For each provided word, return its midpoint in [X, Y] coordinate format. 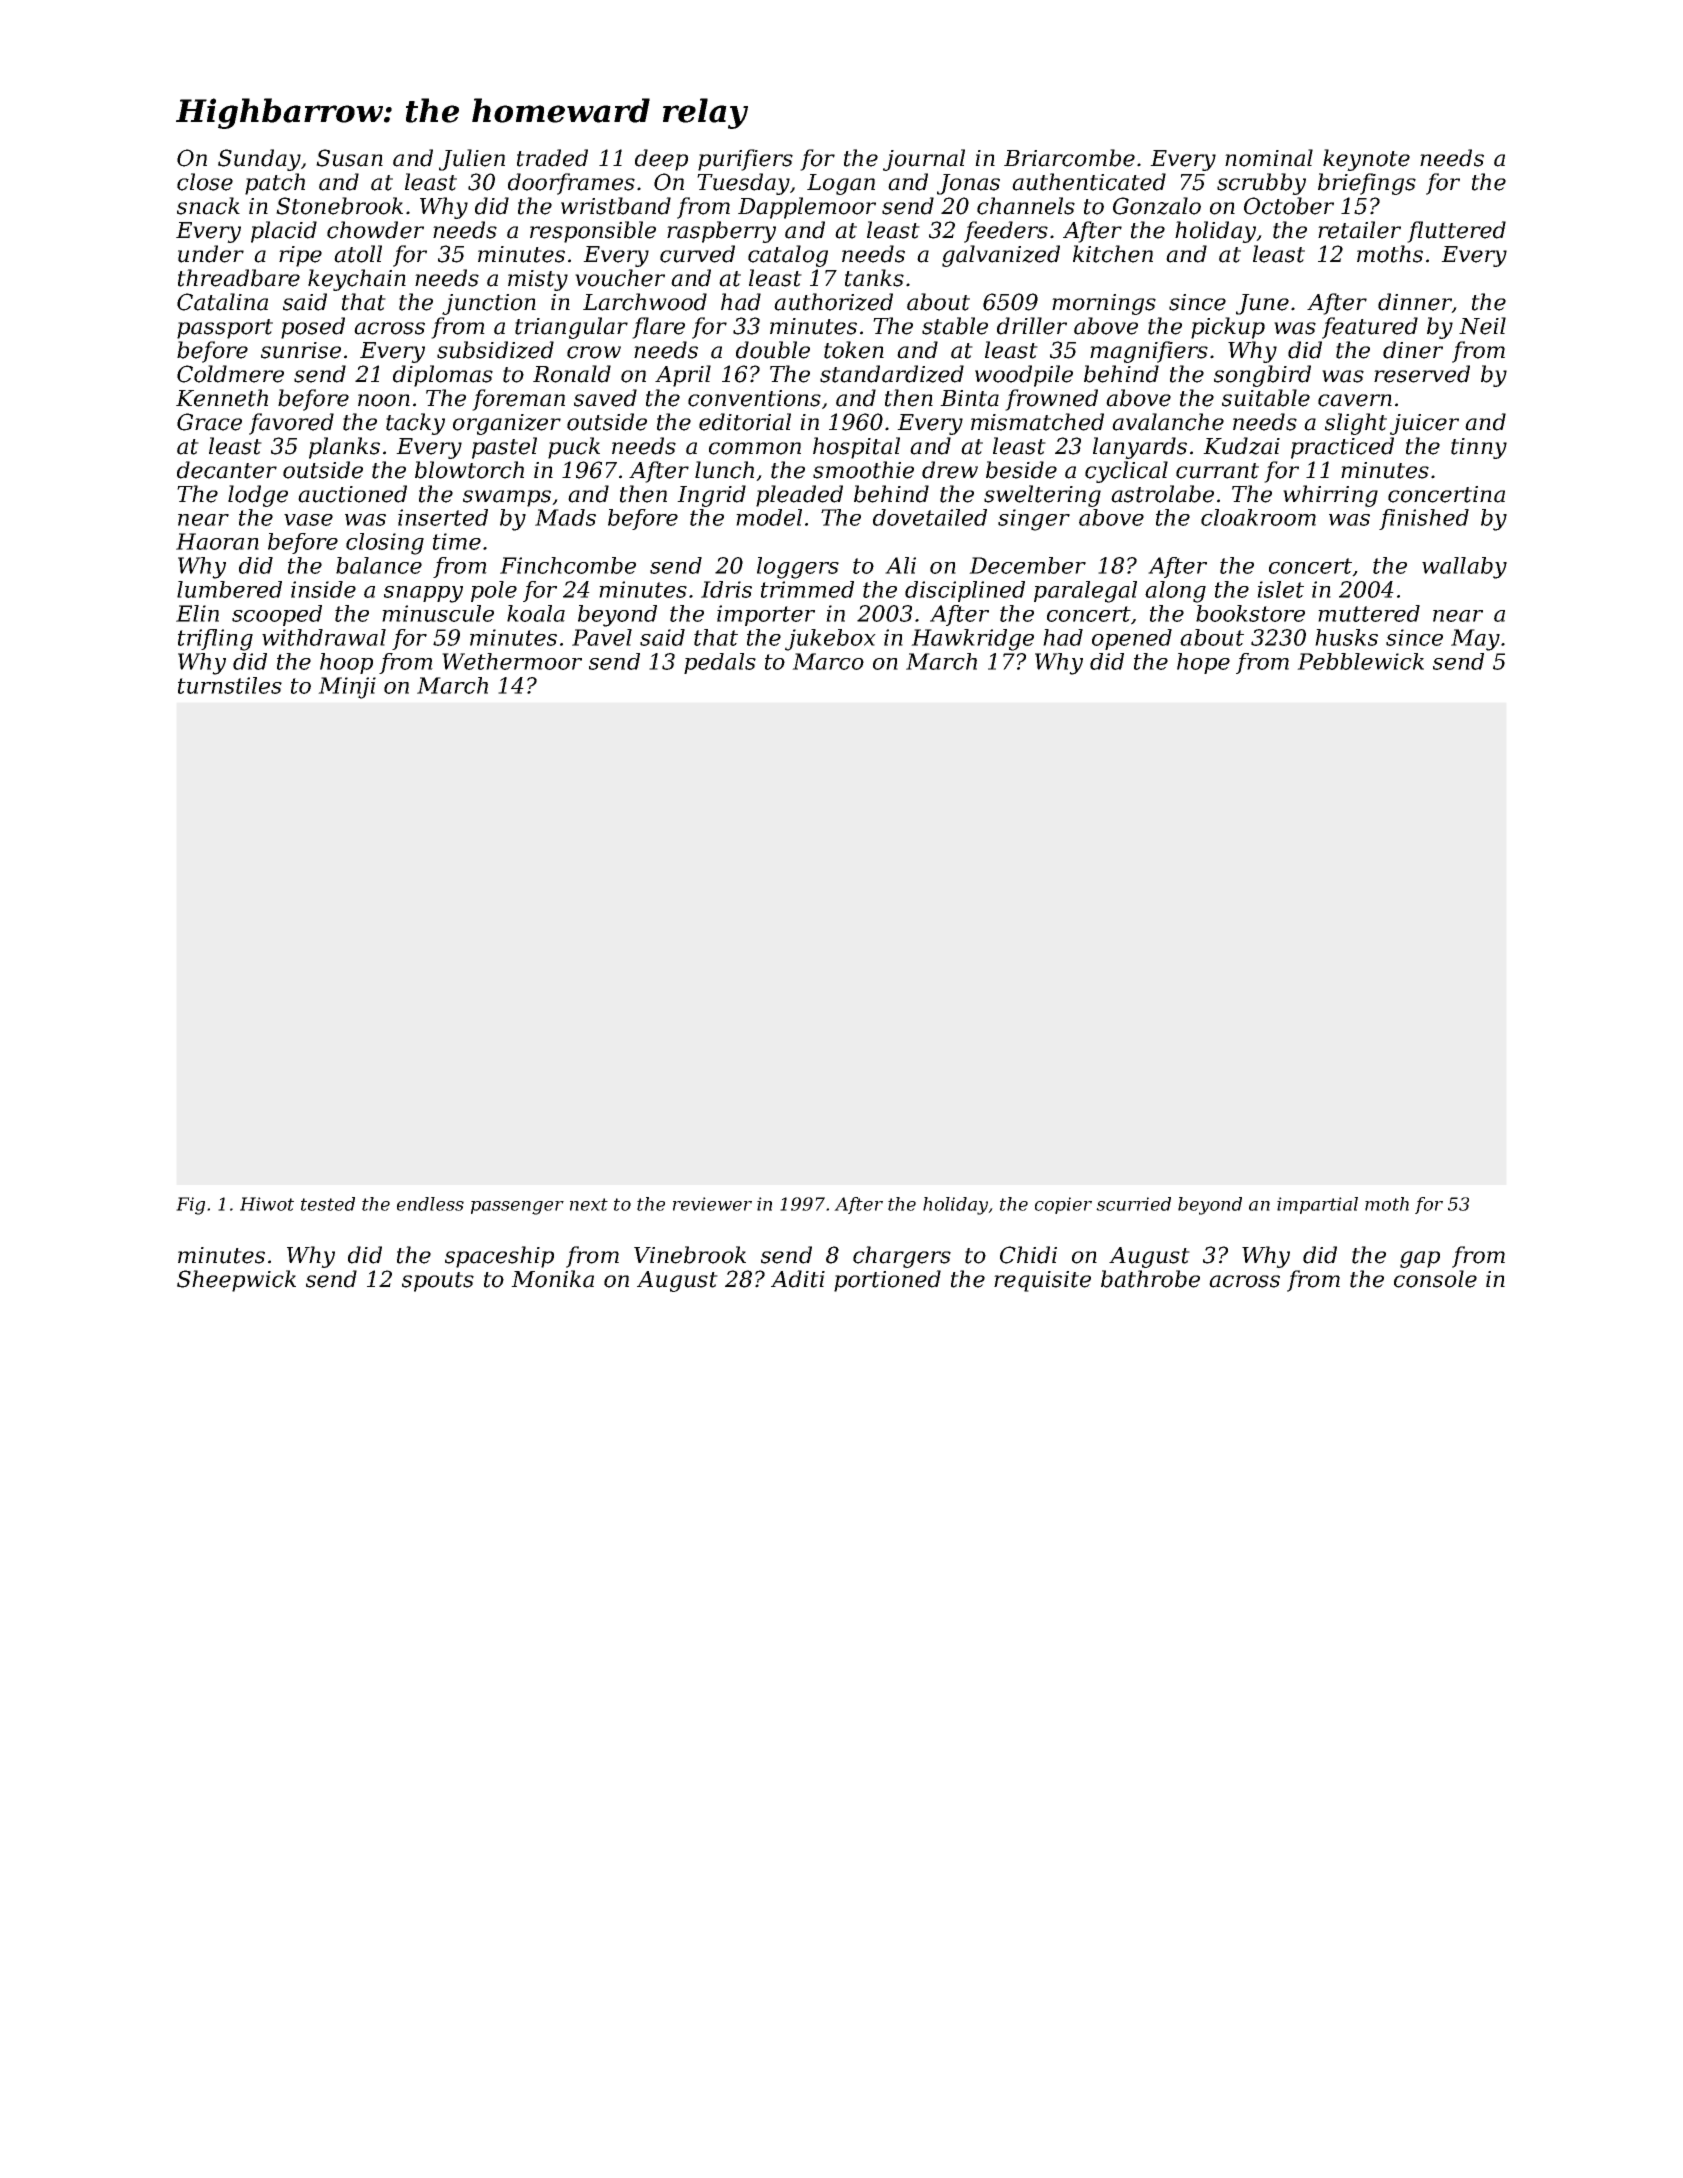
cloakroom [1258, 517]
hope [1203, 663]
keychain [357, 280]
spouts [438, 1282]
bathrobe [1150, 1279]
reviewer [712, 1204]
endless [430, 1204]
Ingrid [711, 496]
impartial [1317, 1205]
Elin [197, 613]
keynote [1366, 160]
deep [661, 160]
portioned [887, 1281]
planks [344, 448]
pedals [720, 663]
